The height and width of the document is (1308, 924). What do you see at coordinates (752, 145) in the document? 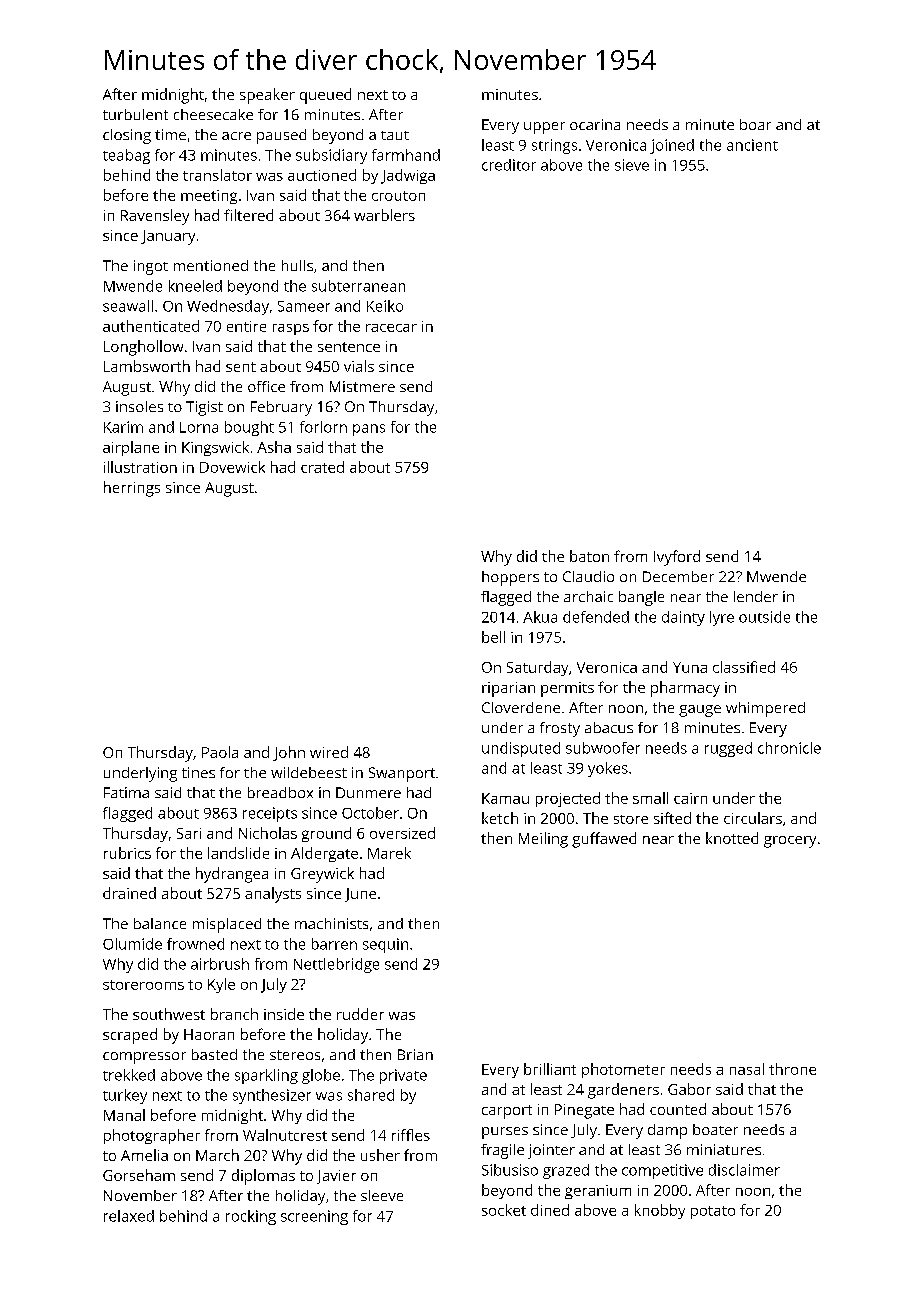
I see `ancient` at bounding box center [752, 145].
